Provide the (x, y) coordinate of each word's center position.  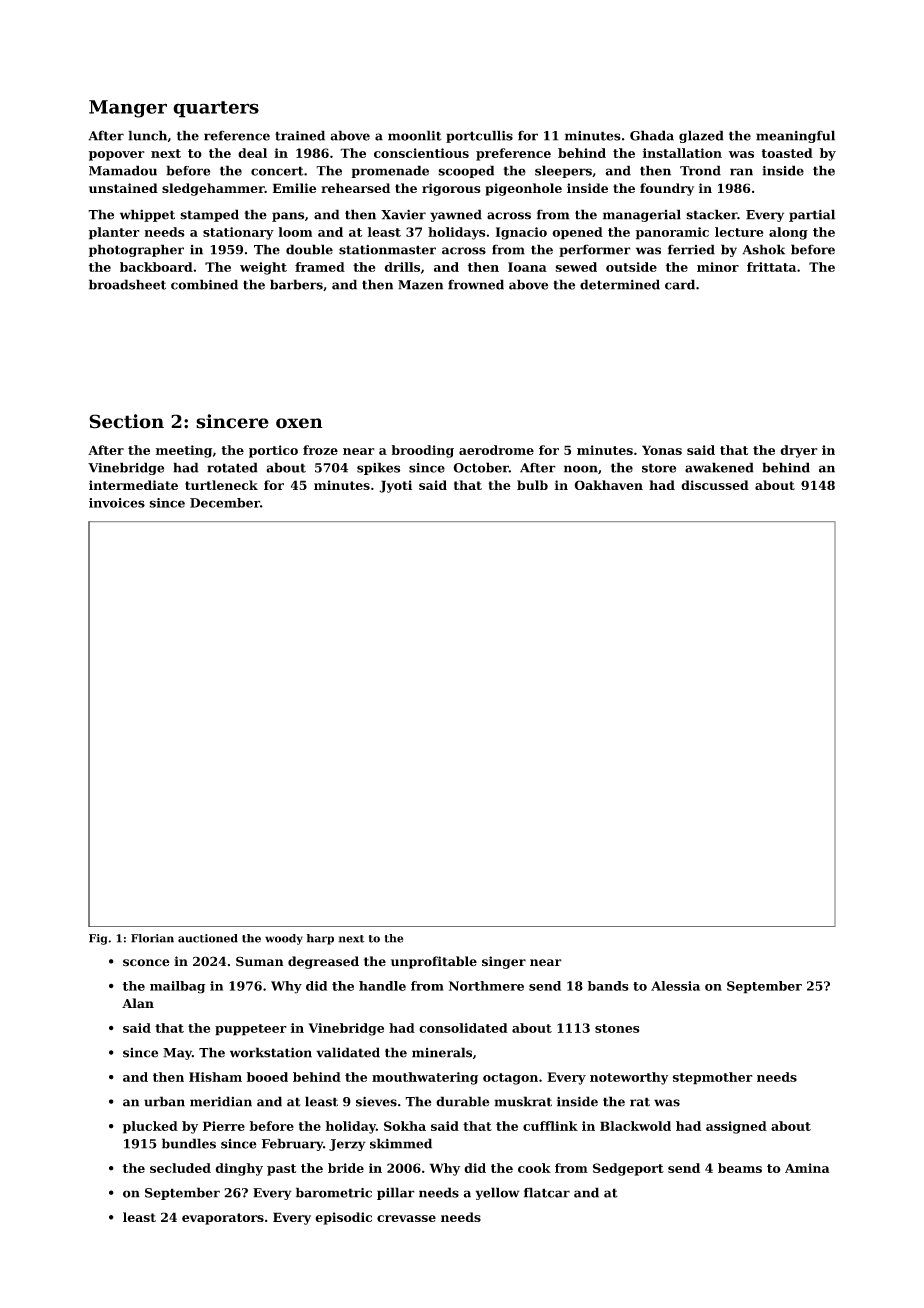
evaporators (223, 1219)
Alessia (675, 986)
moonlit (415, 135)
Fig (98, 939)
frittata (771, 267)
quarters (216, 109)
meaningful (795, 136)
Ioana (527, 267)
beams (740, 1168)
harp (320, 939)
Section (126, 421)
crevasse (406, 1218)
